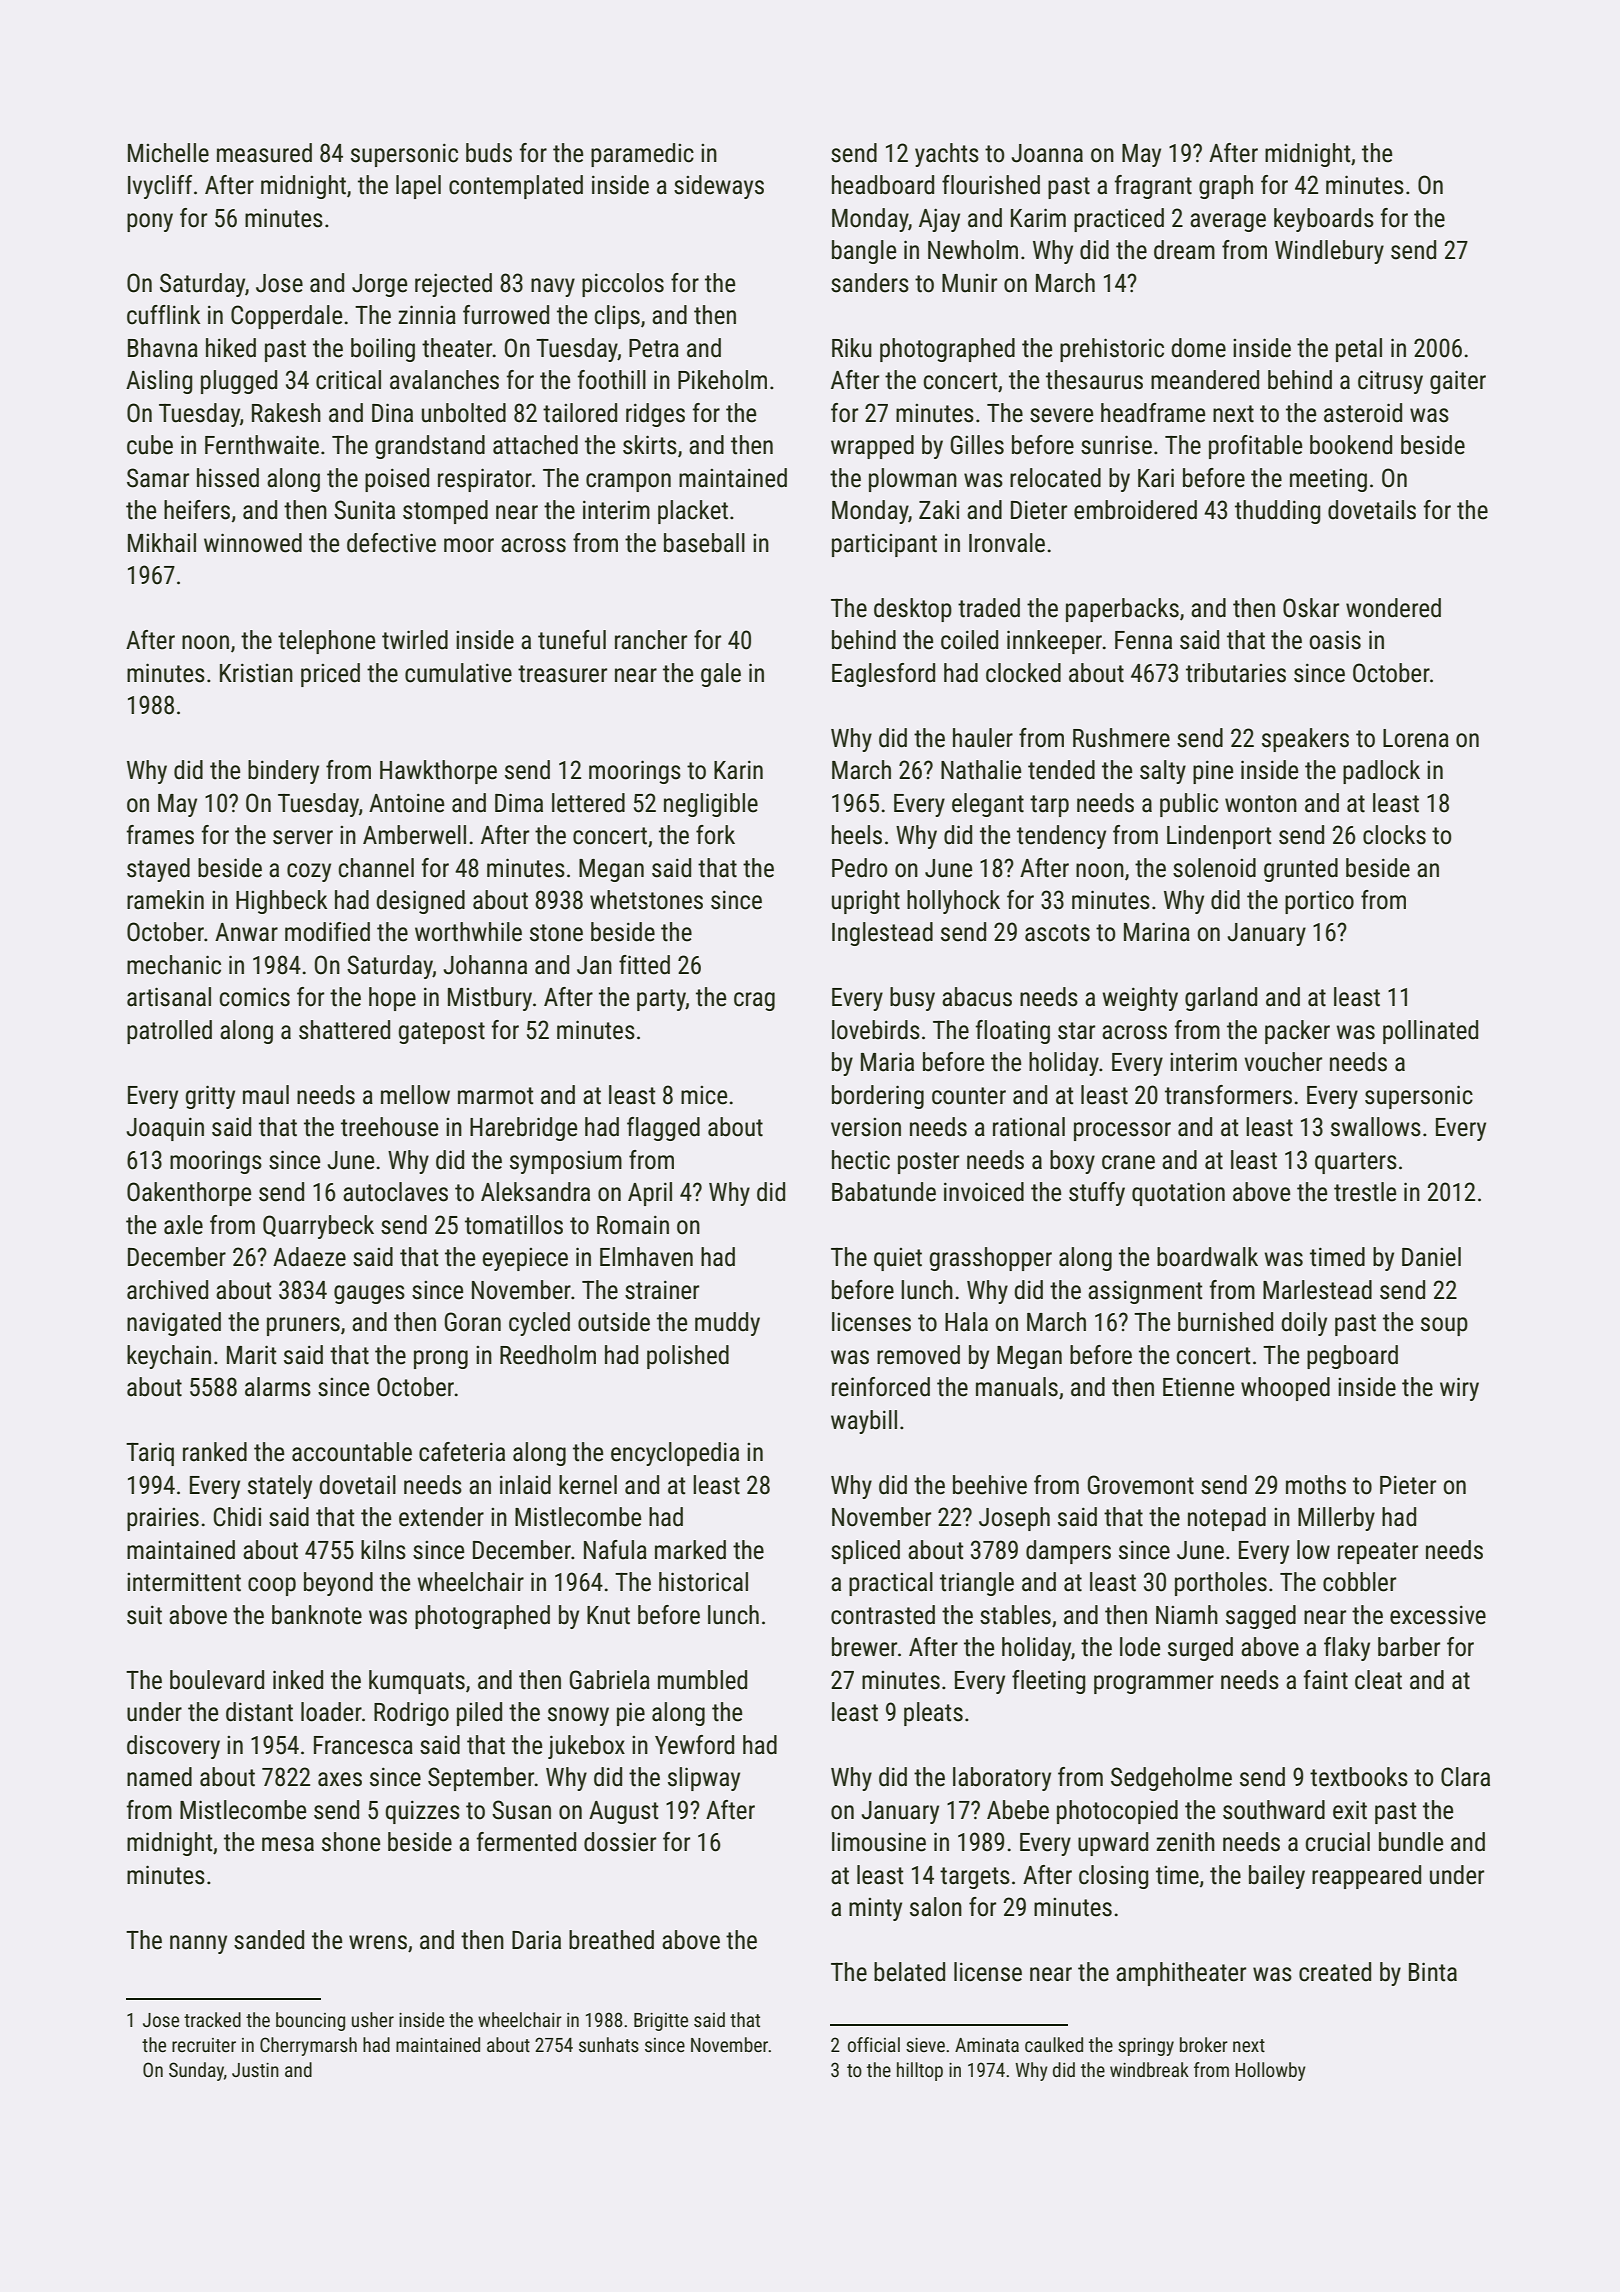 Image resolution: width=1620 pixels, height=2292 pixels. Describe the element at coordinates (939, 220) in the page. I see `Ajay` at that location.
